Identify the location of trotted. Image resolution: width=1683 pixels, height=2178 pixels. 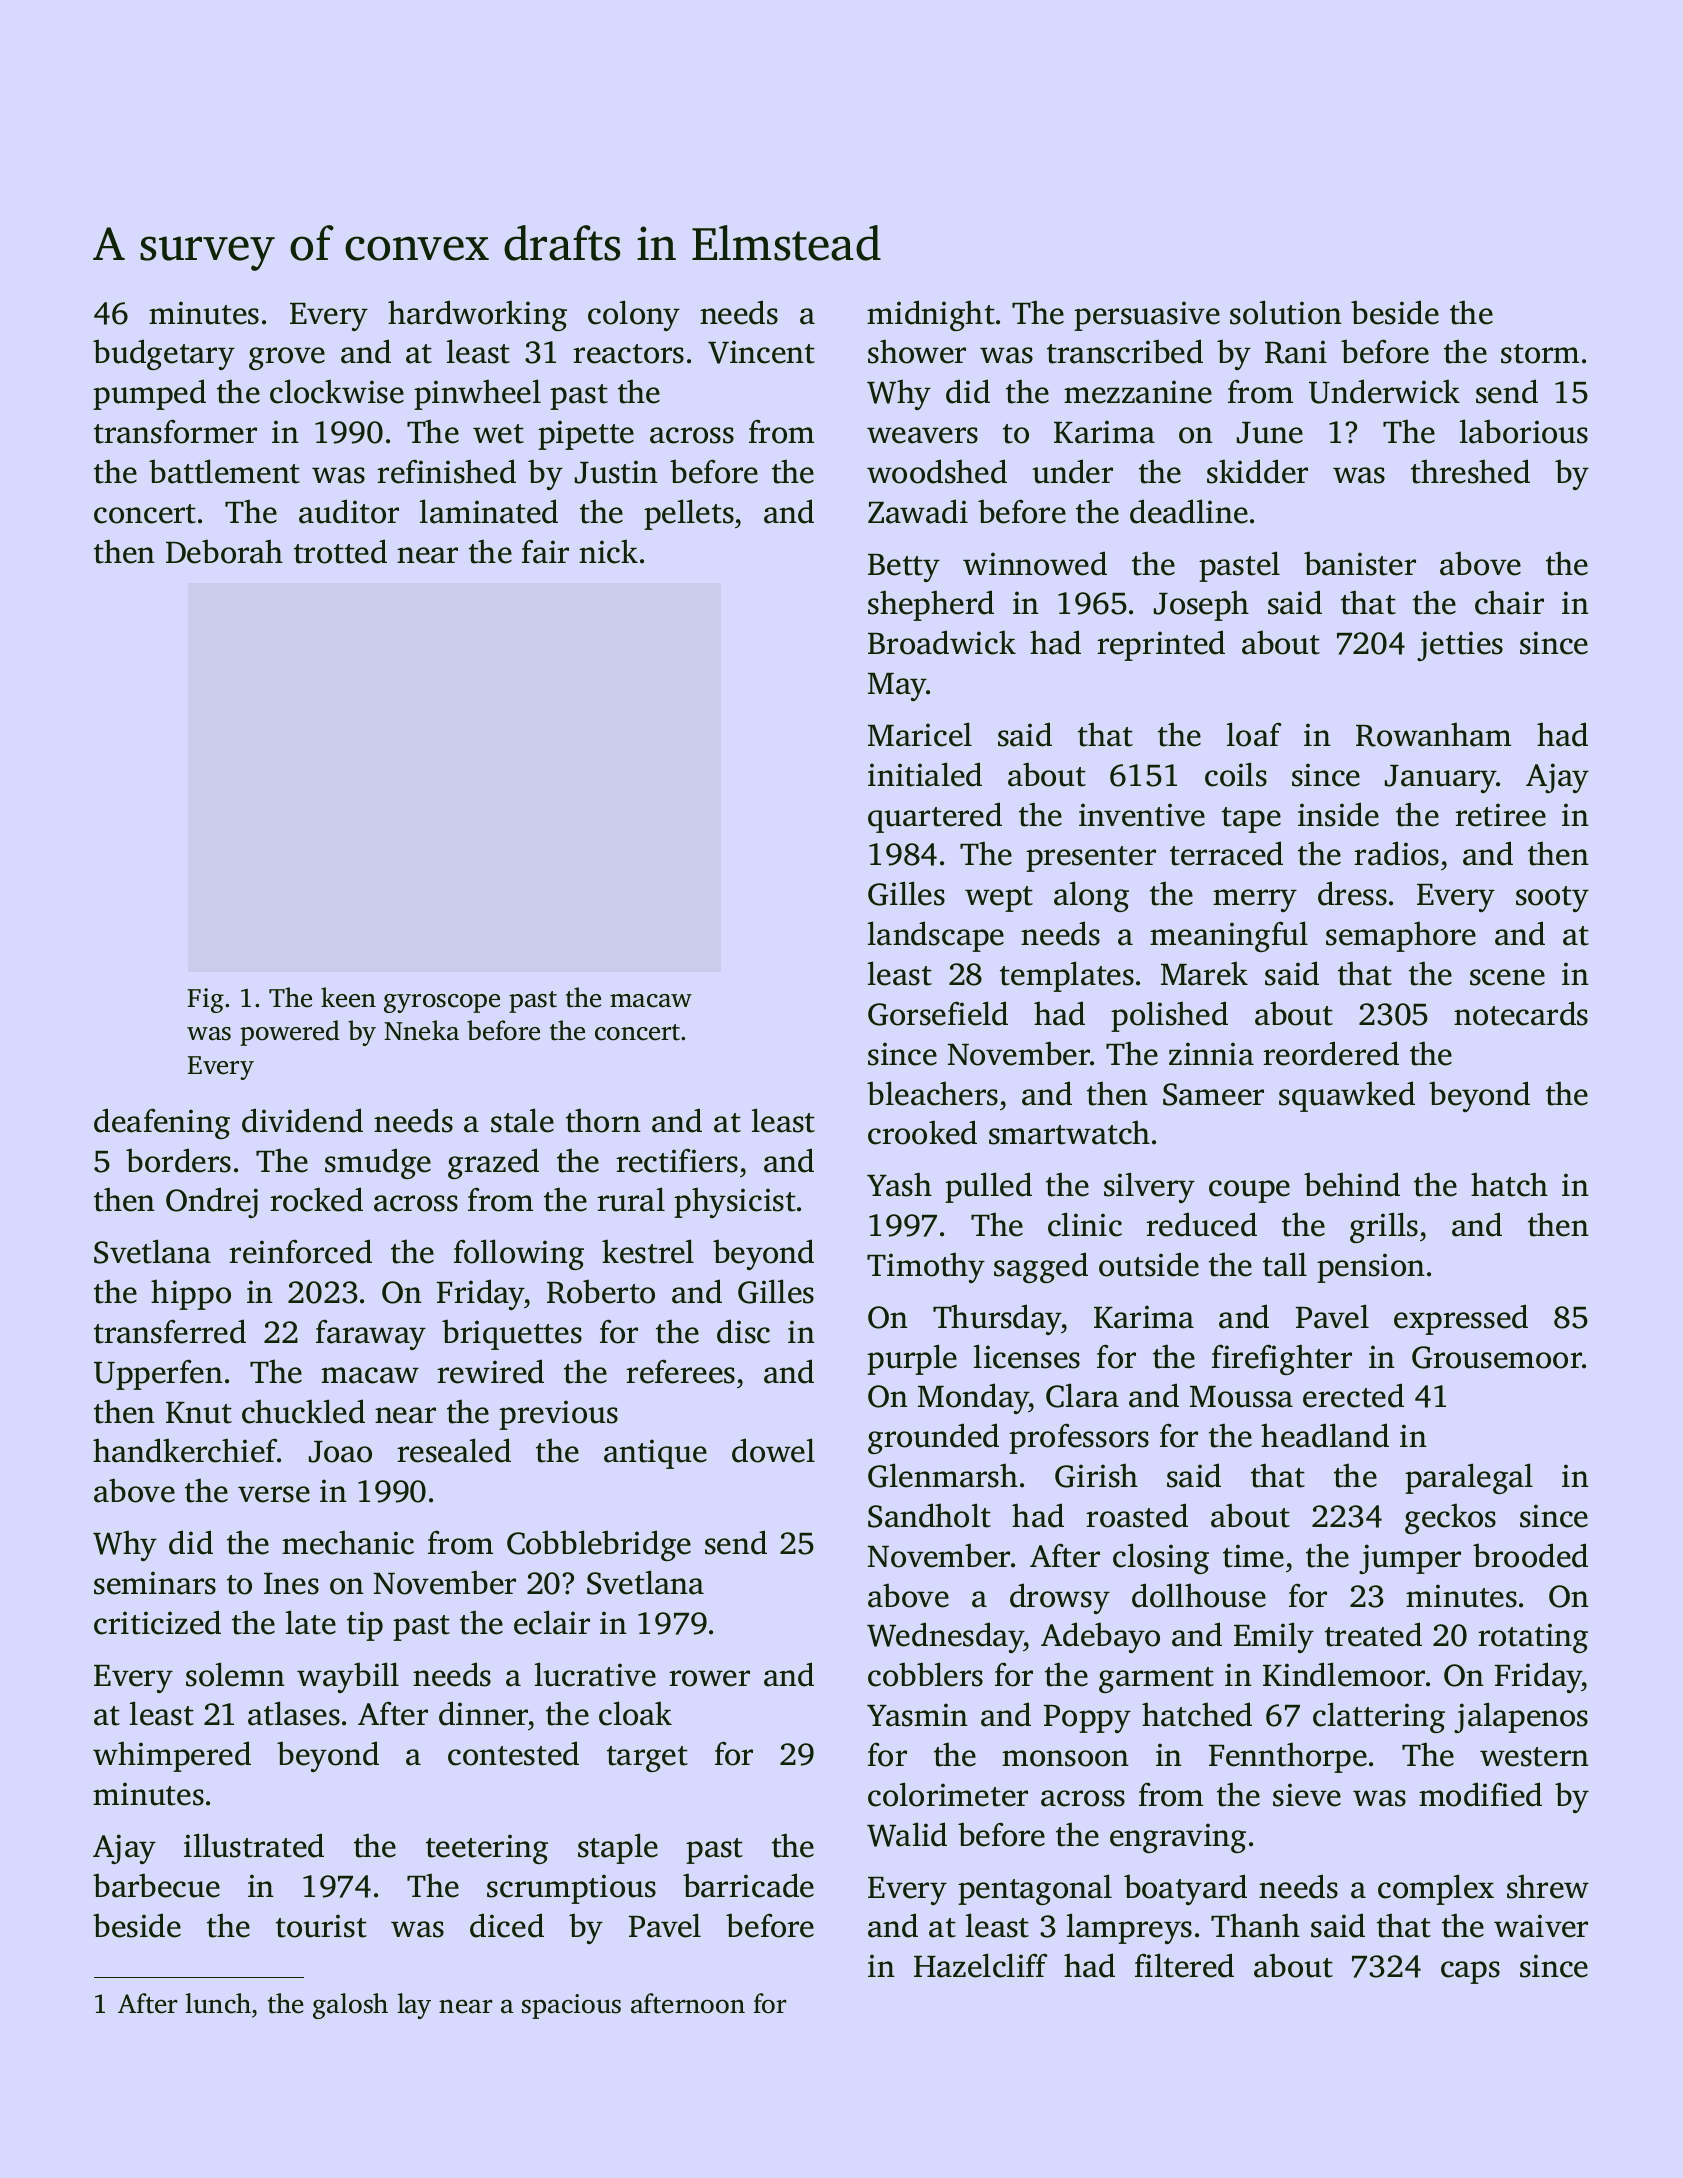
(340, 551).
